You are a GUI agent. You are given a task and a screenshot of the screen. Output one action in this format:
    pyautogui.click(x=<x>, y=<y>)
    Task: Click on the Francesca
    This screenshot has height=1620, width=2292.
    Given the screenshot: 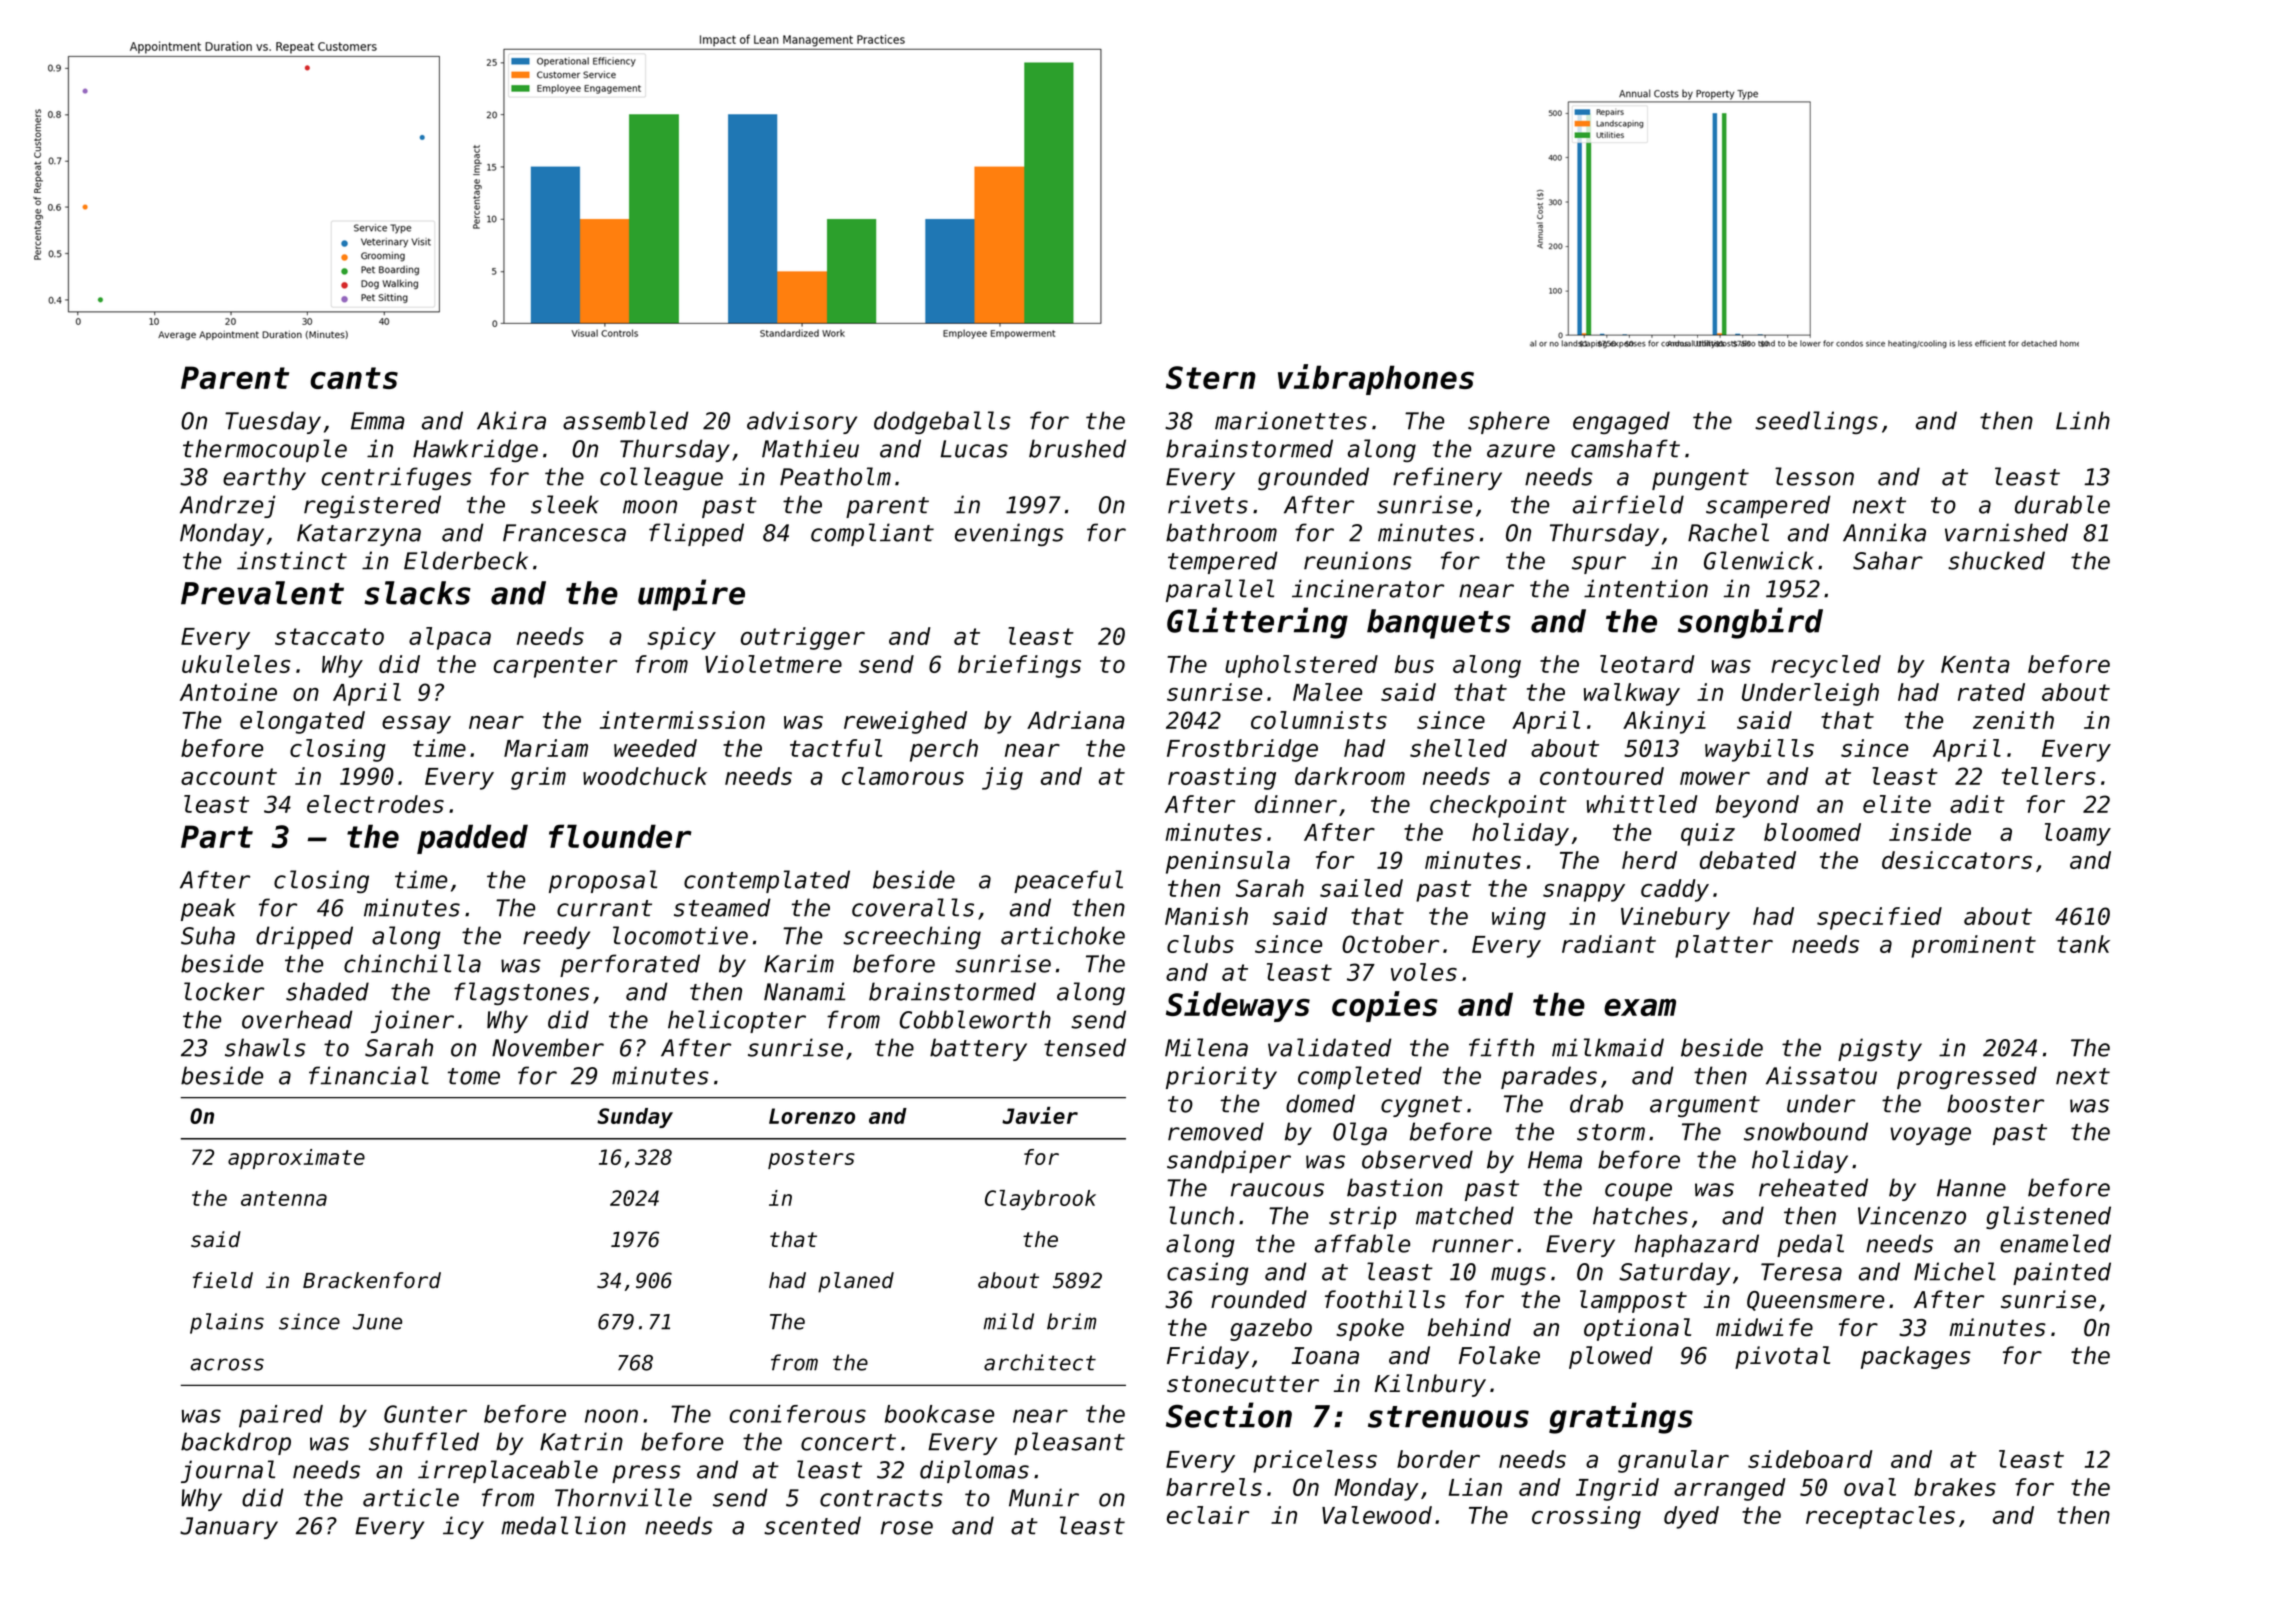 What is the action you would take?
    pyautogui.click(x=564, y=533)
